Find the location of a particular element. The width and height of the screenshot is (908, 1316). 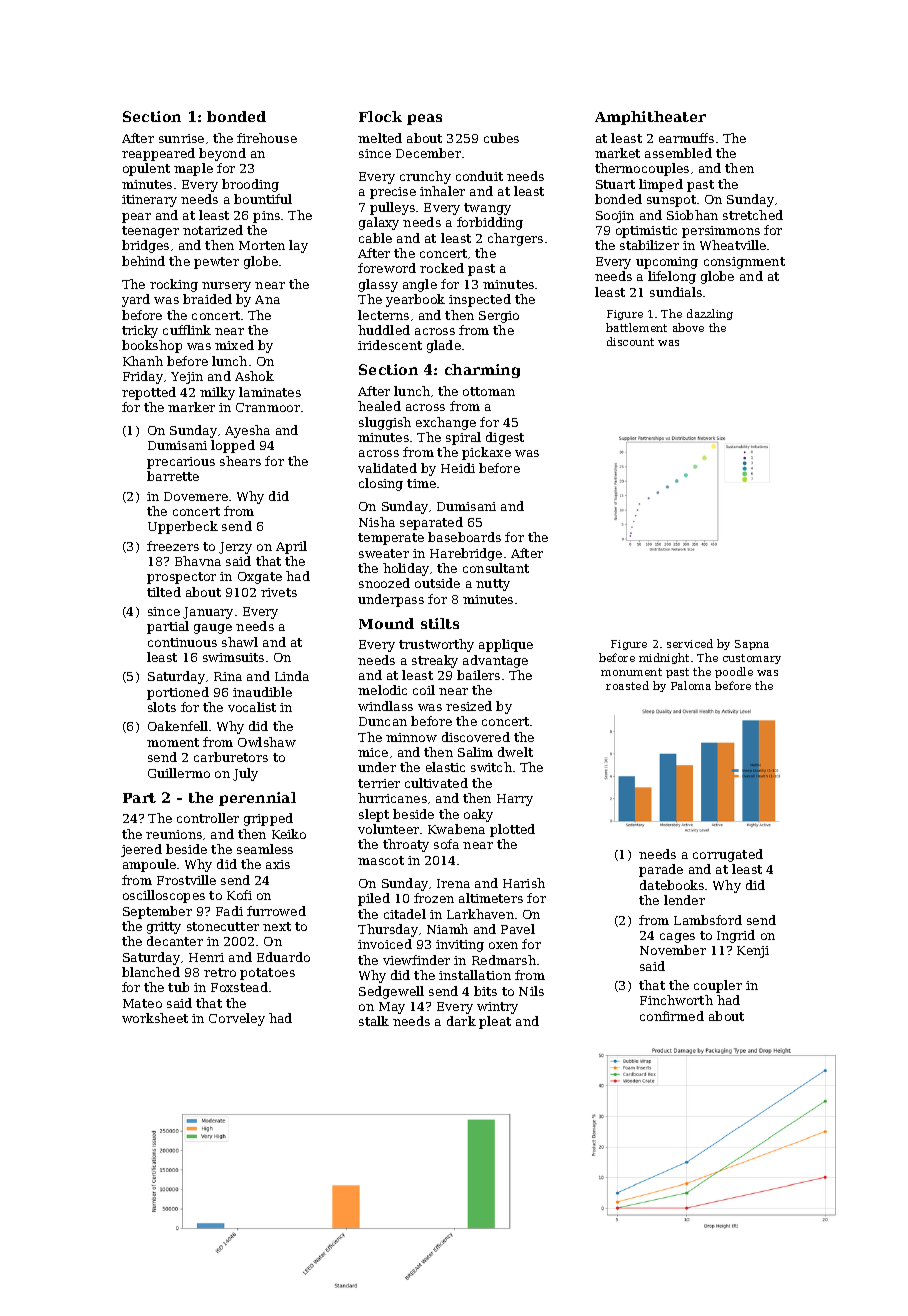

above is located at coordinates (688, 327).
